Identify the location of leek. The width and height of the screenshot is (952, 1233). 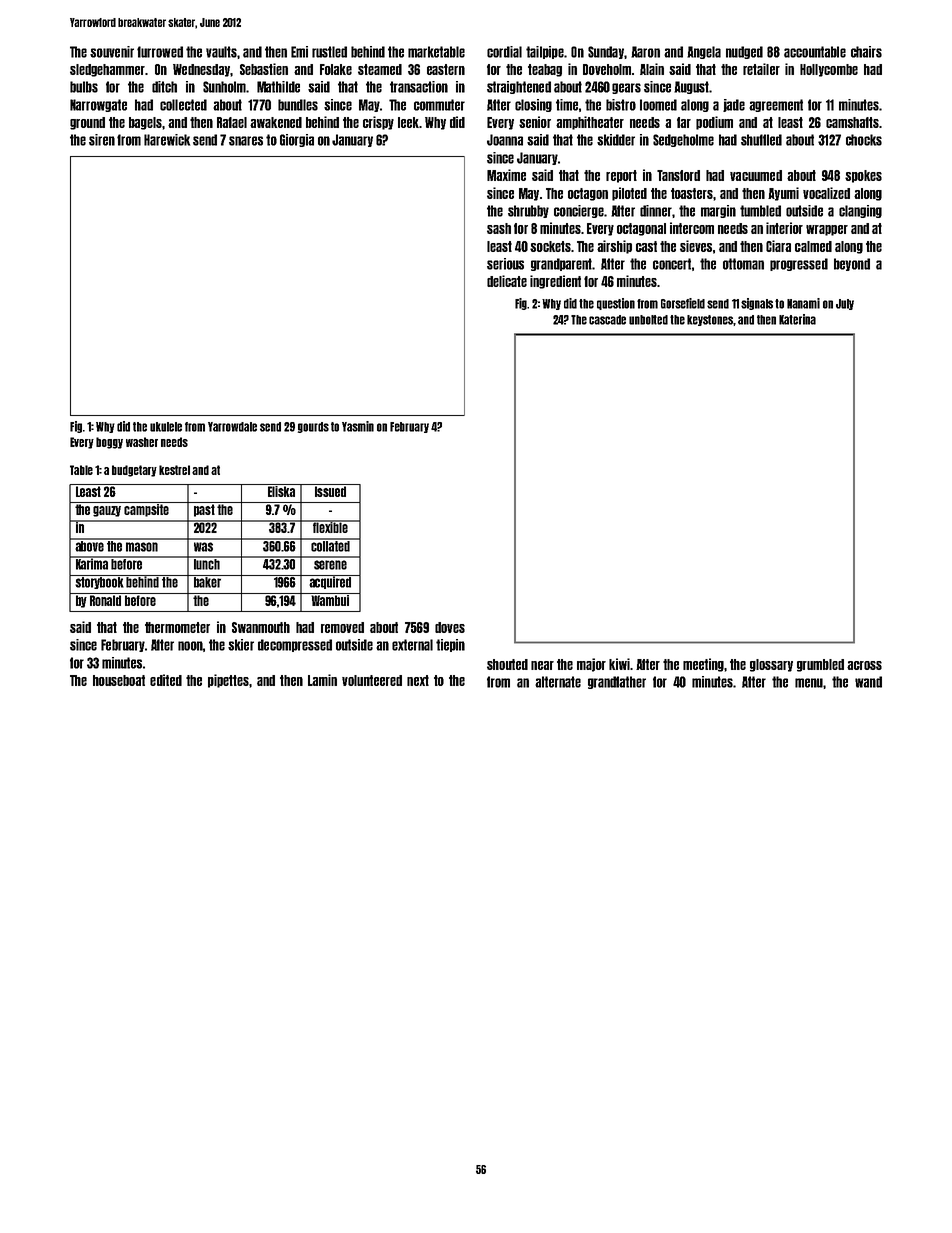
(408, 122).
